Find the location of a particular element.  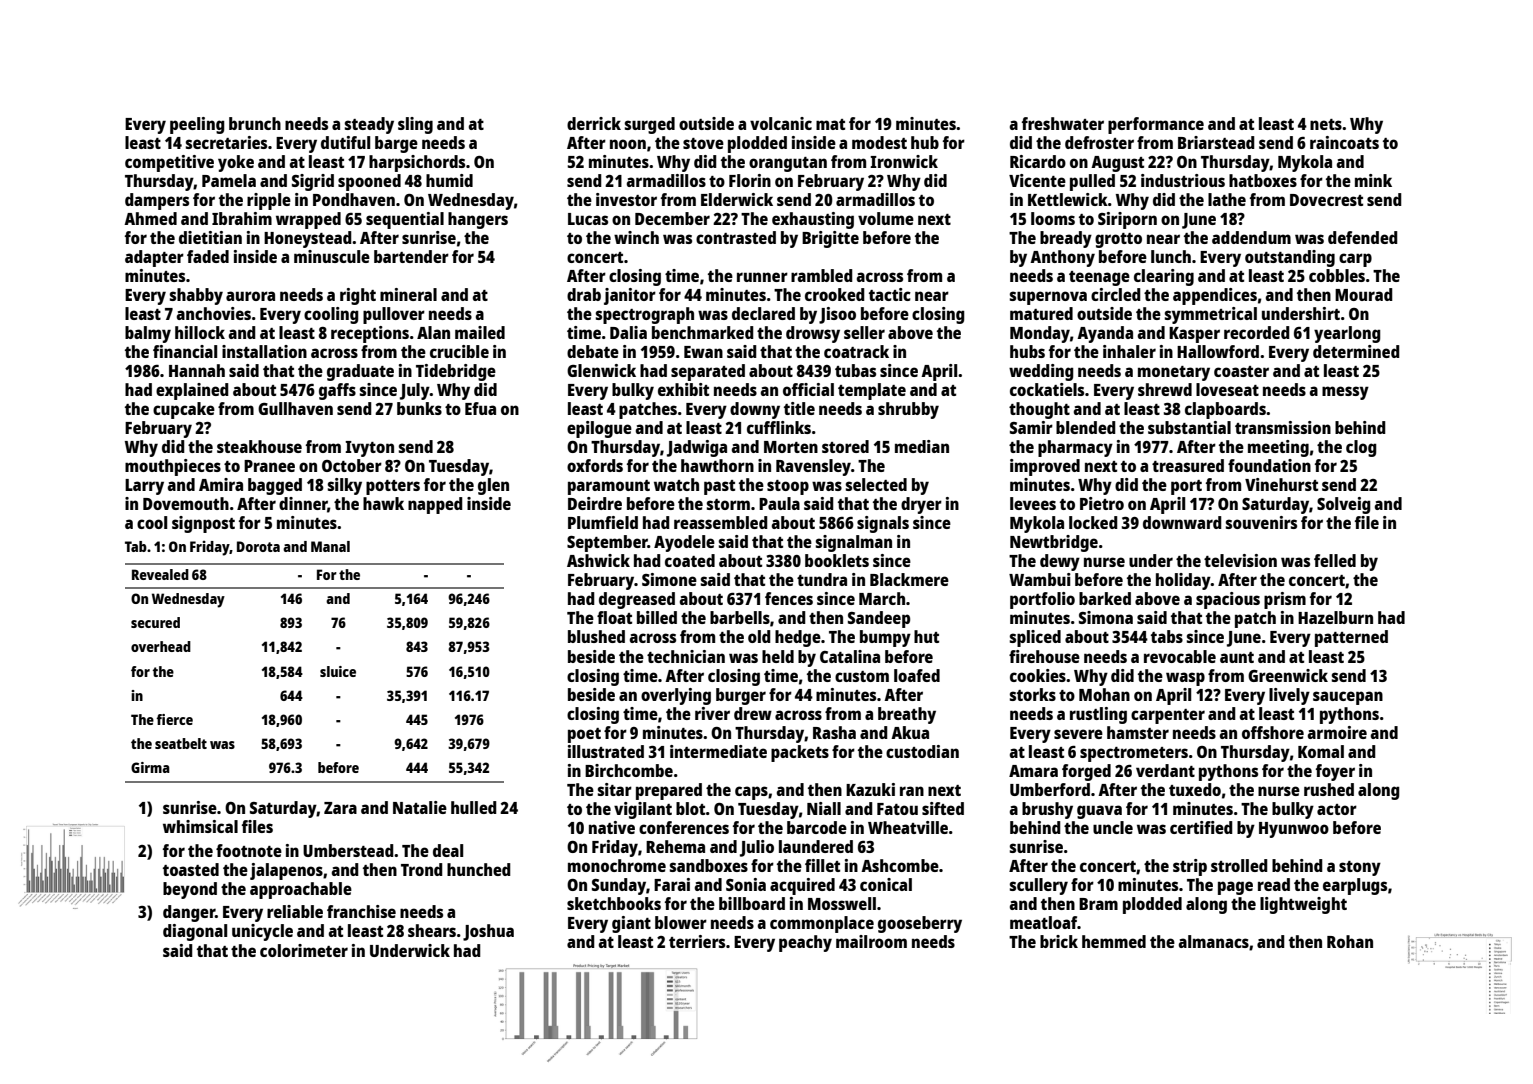

humid is located at coordinates (449, 180).
